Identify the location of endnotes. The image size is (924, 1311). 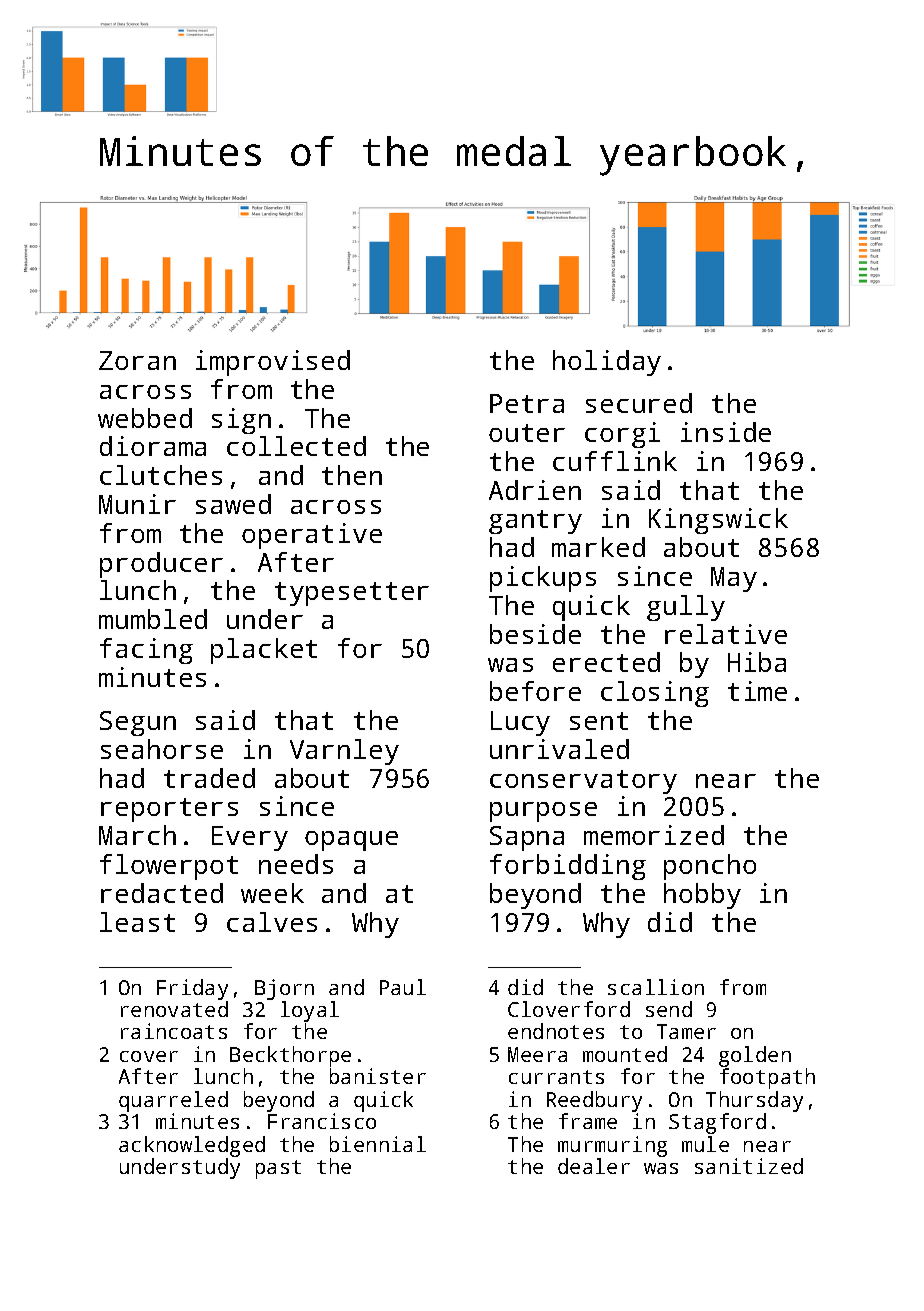
(556, 1031).
